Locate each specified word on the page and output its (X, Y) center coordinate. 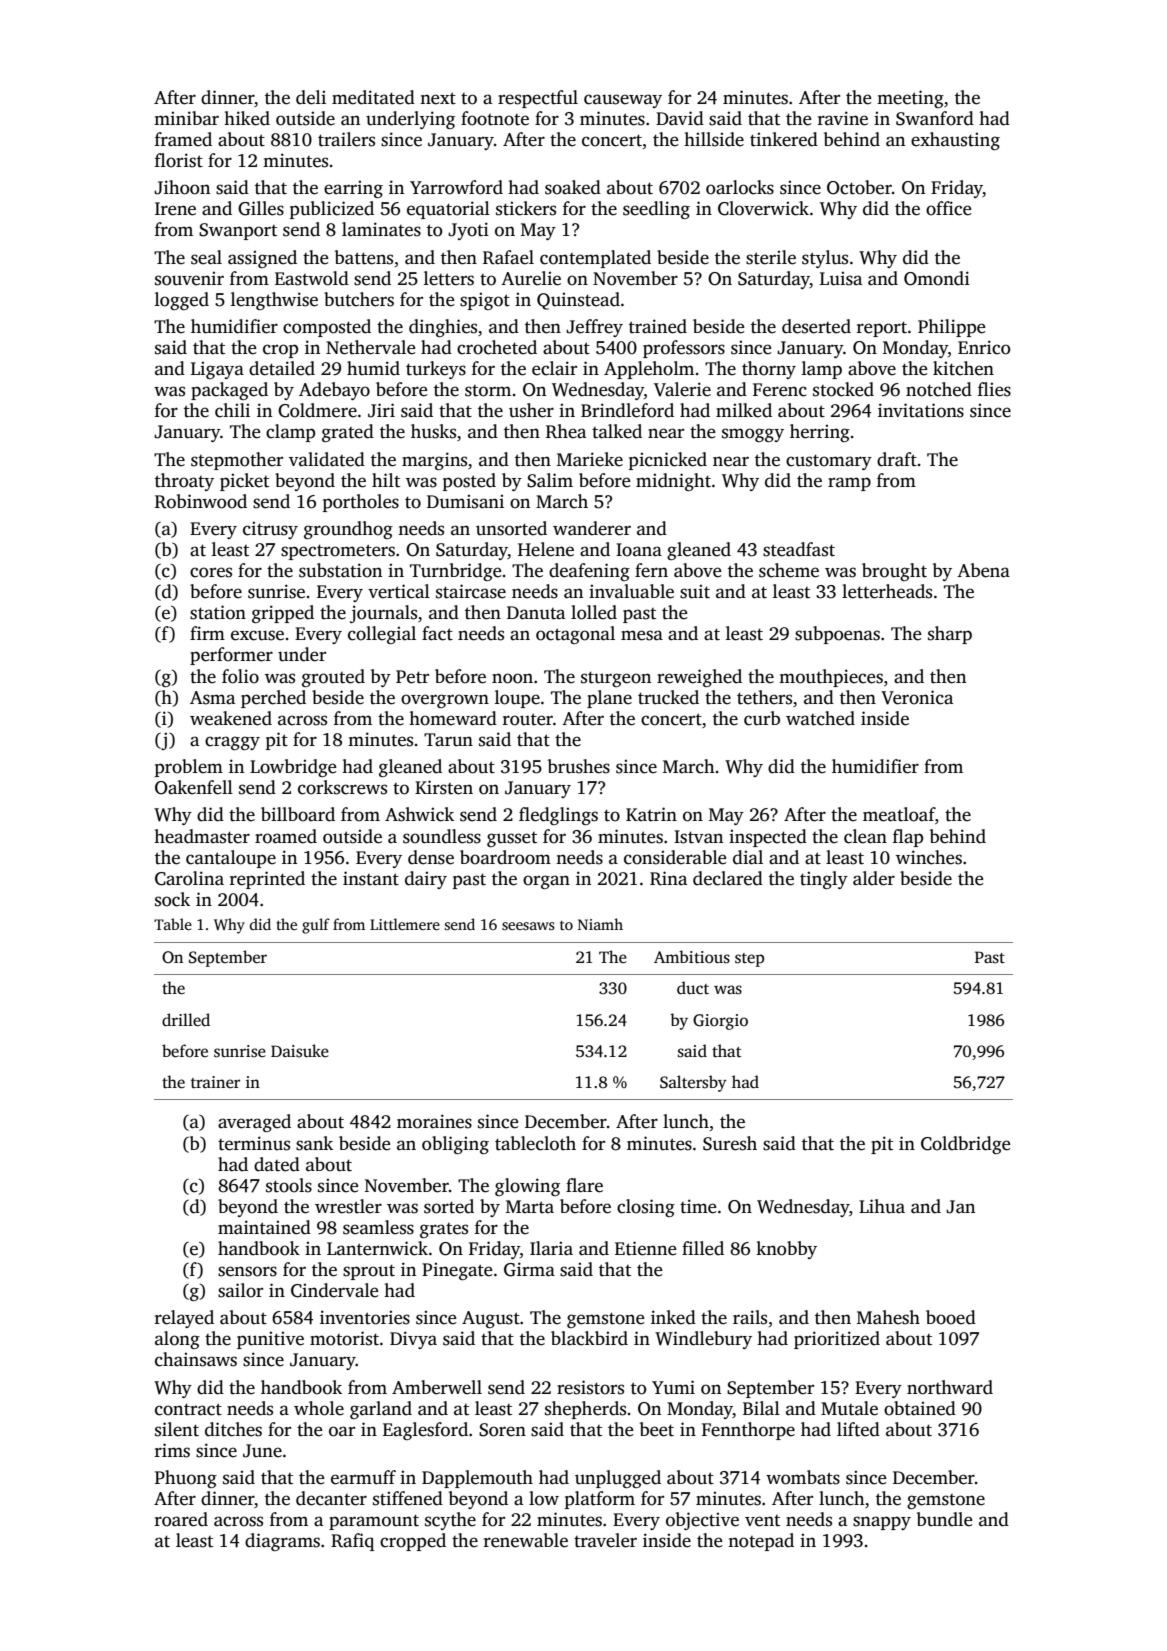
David (680, 118)
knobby (786, 1250)
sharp (950, 635)
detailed (282, 368)
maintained (264, 1227)
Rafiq (352, 1542)
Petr (412, 677)
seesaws (528, 926)
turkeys (436, 370)
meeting (910, 99)
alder (874, 878)
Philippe (952, 328)
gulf (316, 926)
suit (695, 591)
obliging (455, 1145)
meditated (373, 97)
